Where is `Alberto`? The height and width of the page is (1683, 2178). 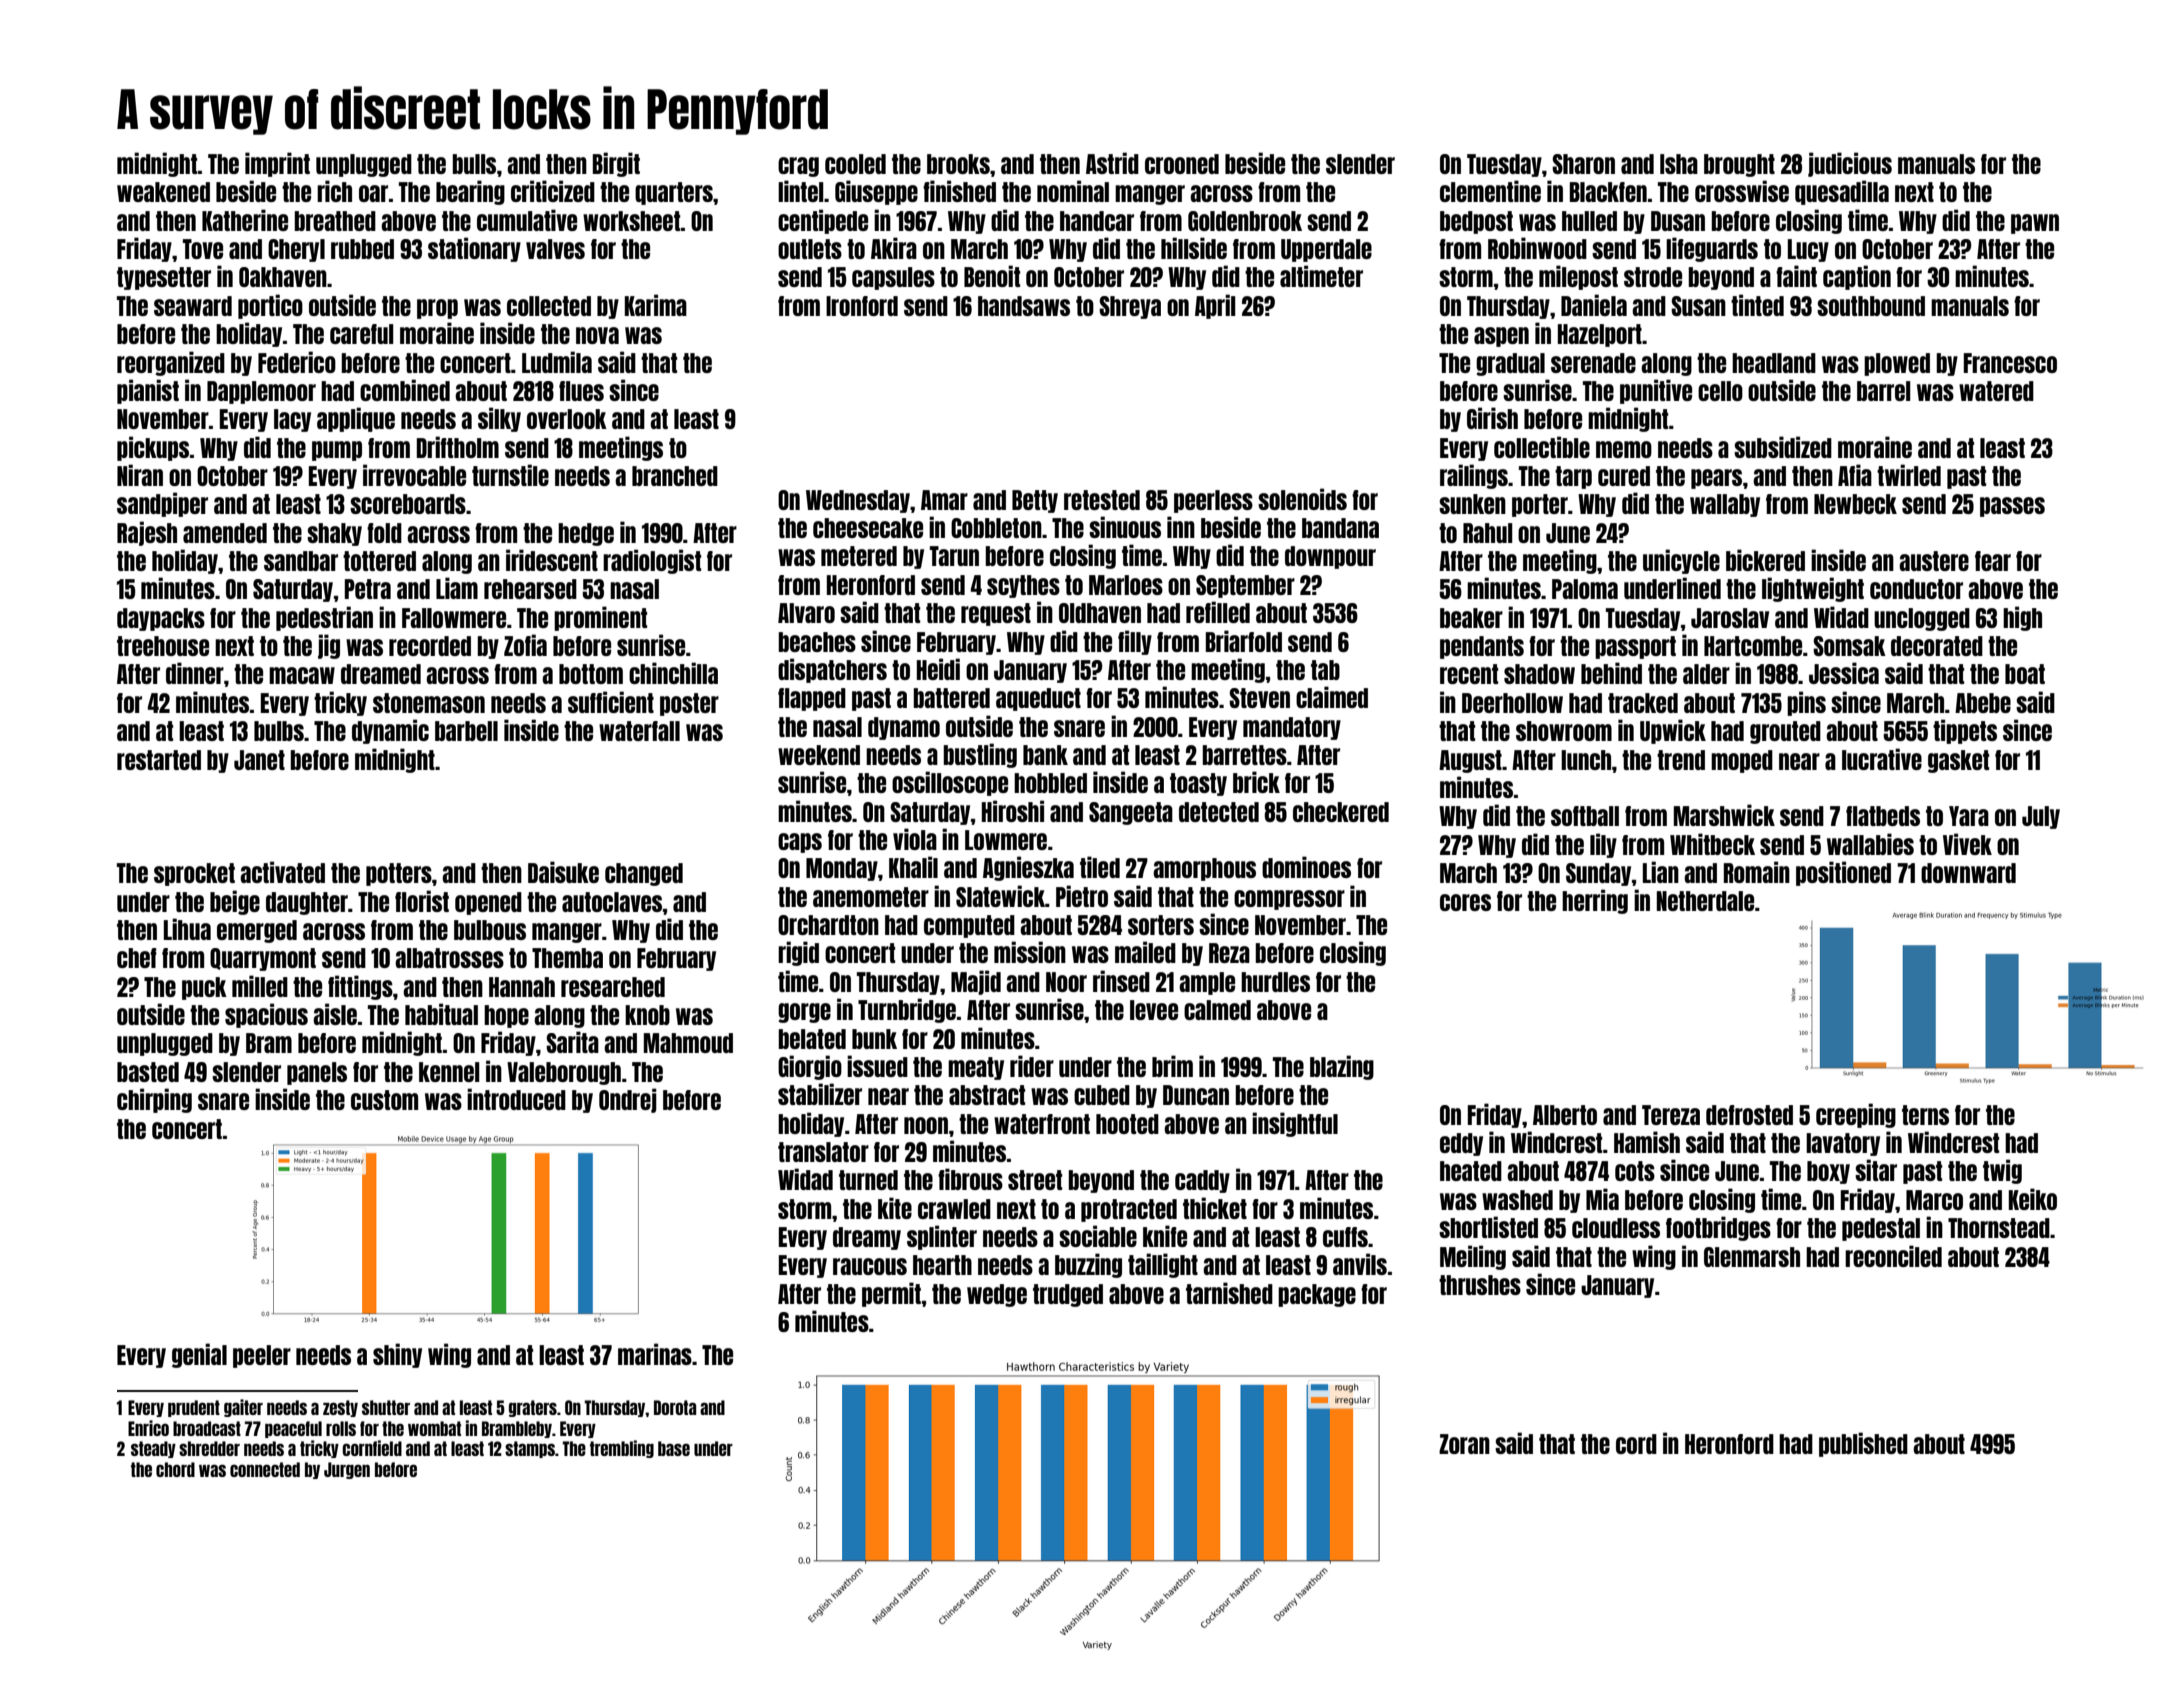 Alberto is located at coordinates (1565, 1115).
